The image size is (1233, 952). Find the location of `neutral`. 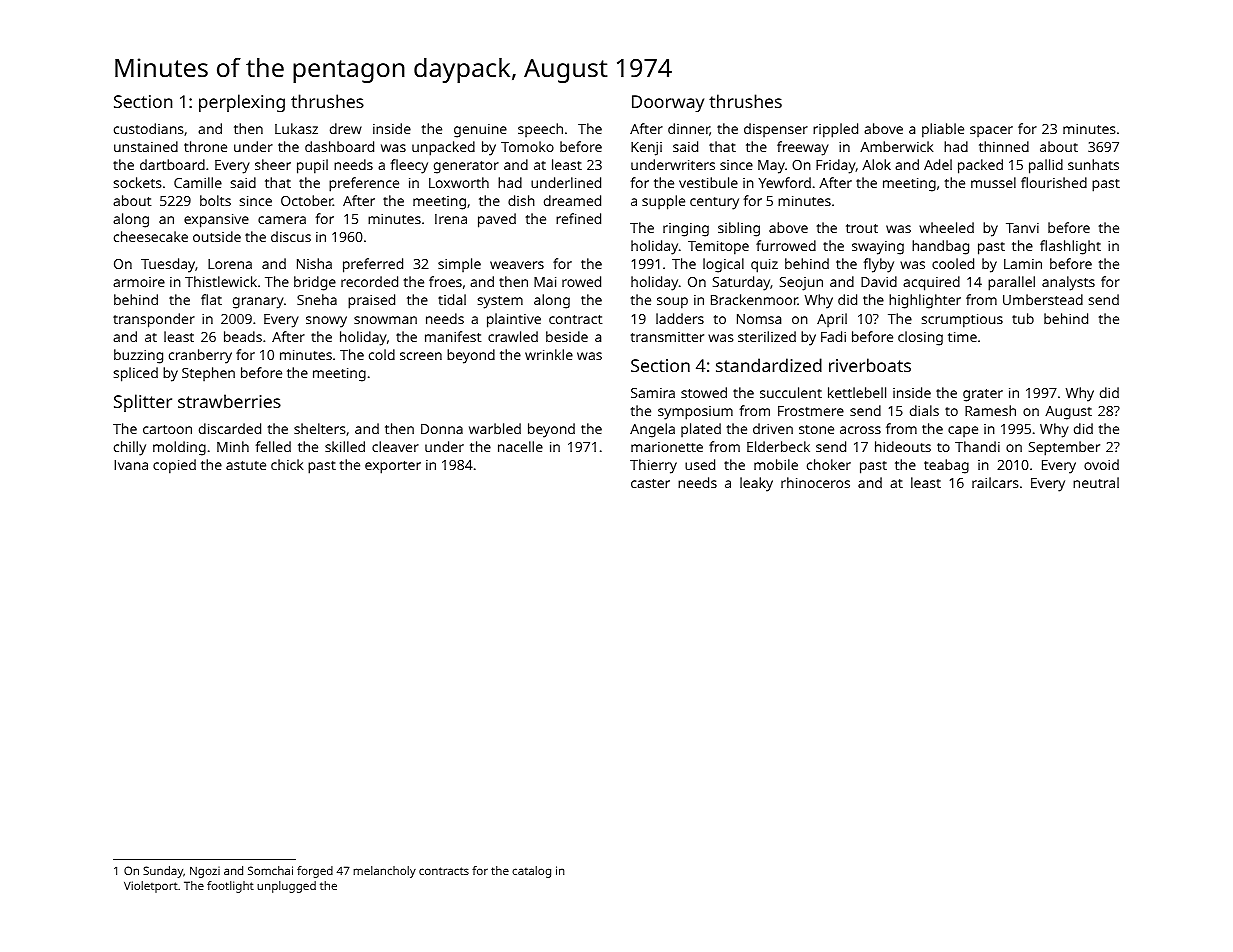

neutral is located at coordinates (1096, 482).
